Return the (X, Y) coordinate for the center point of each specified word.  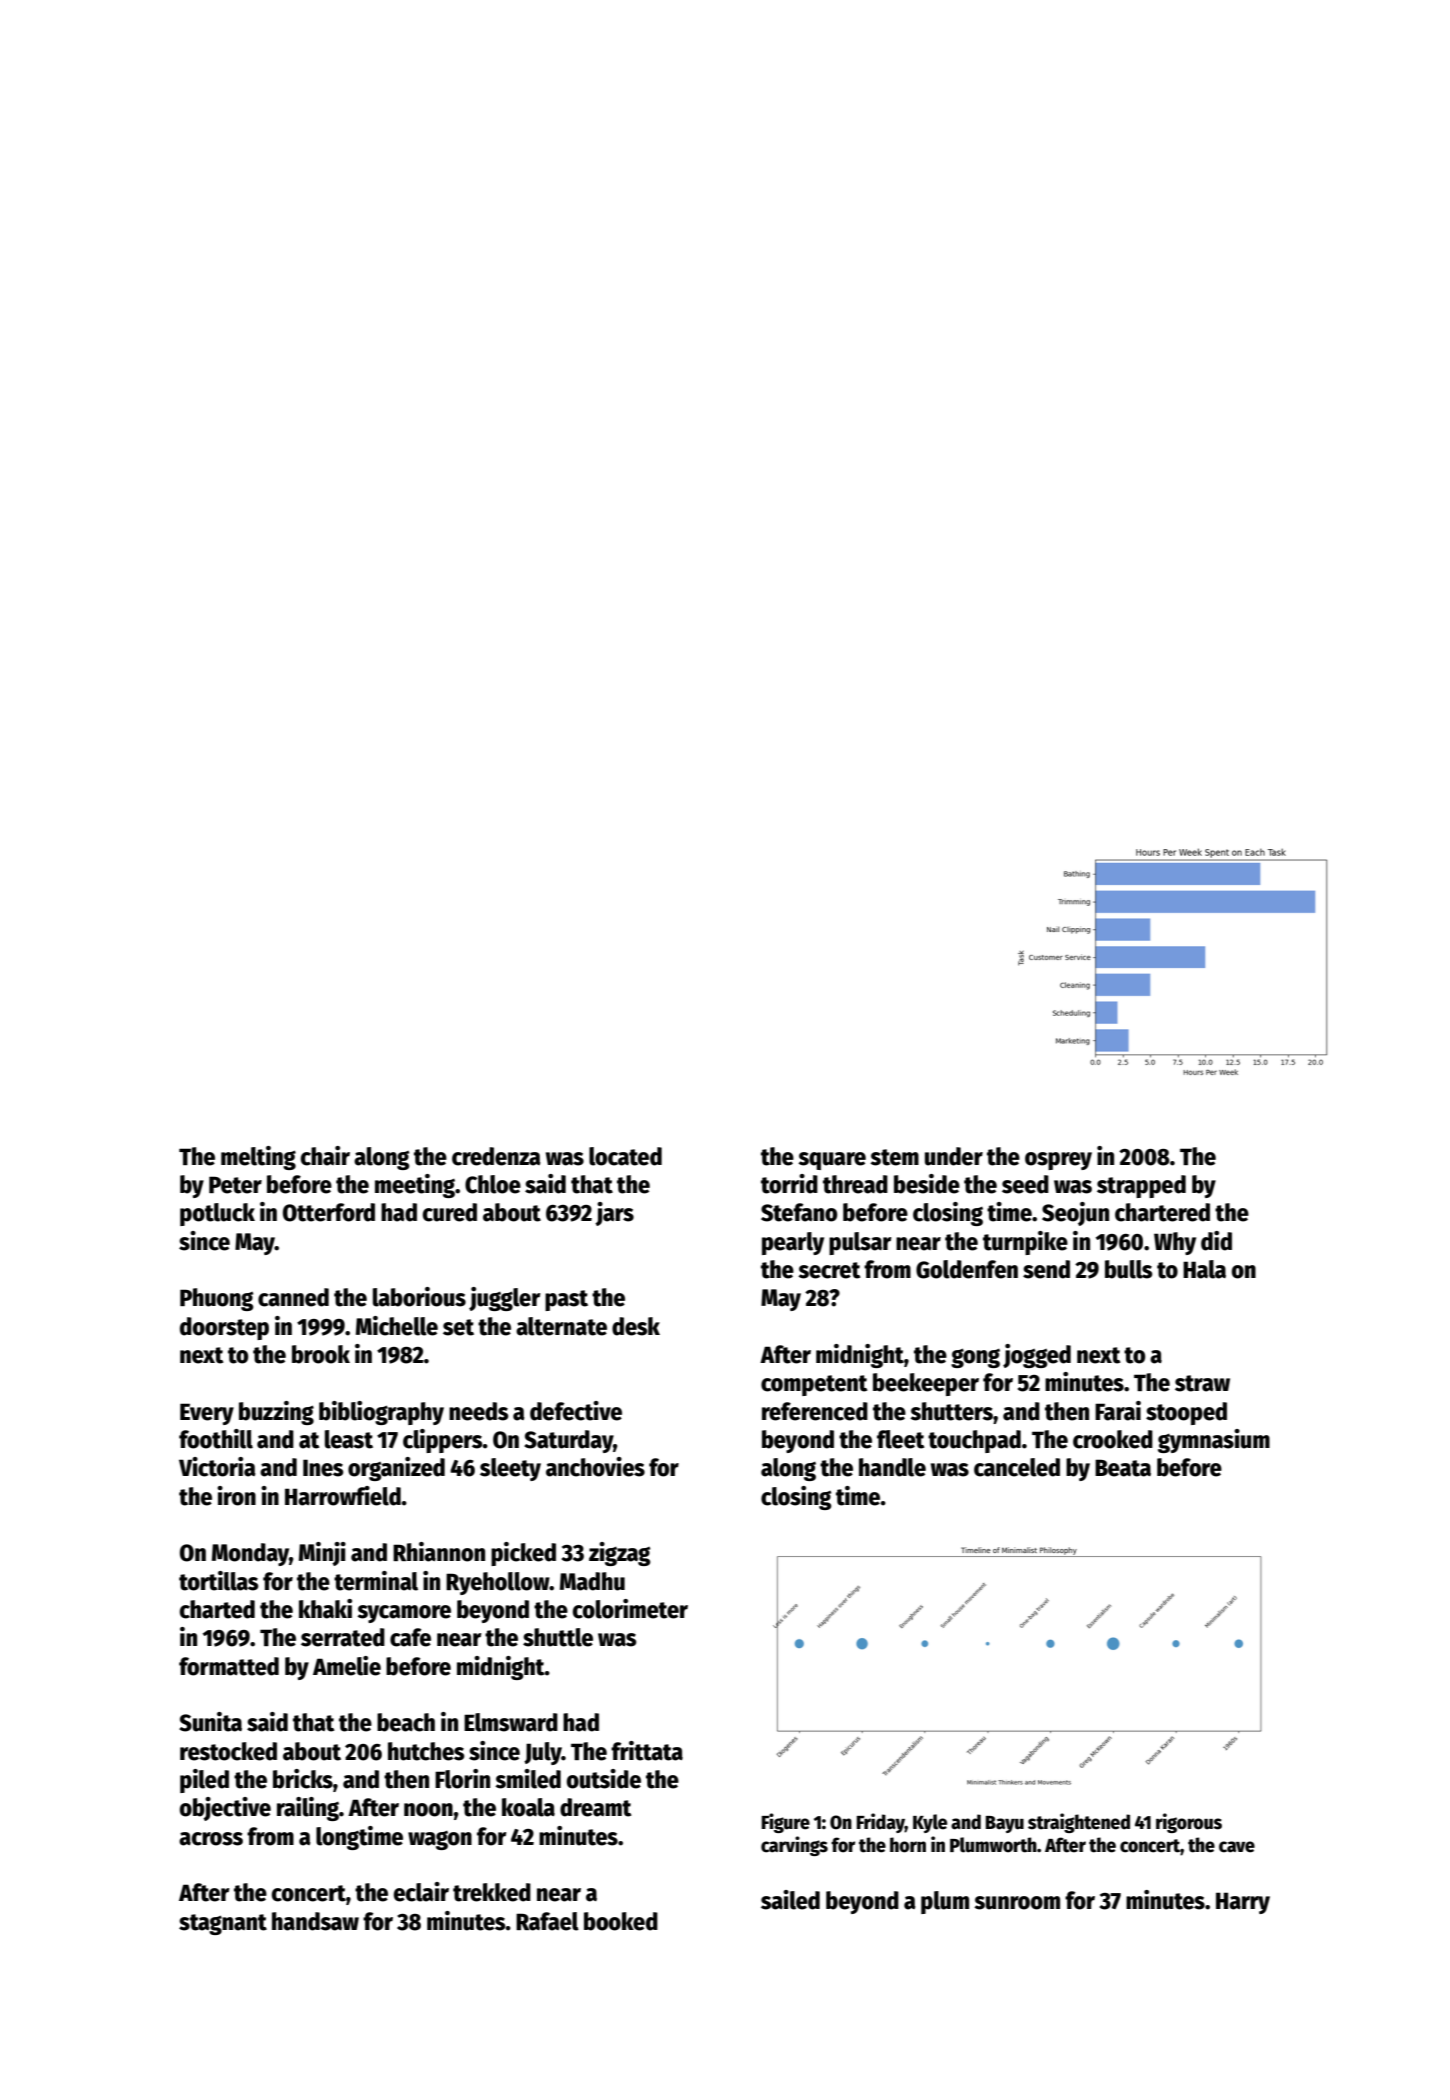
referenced (815, 1411)
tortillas (218, 1581)
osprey (1058, 1161)
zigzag (619, 1554)
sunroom (1017, 1903)
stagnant (223, 1924)
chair (325, 1156)
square (832, 1161)
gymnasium (1214, 1441)
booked (621, 1921)
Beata (1123, 1468)
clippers (443, 1441)
